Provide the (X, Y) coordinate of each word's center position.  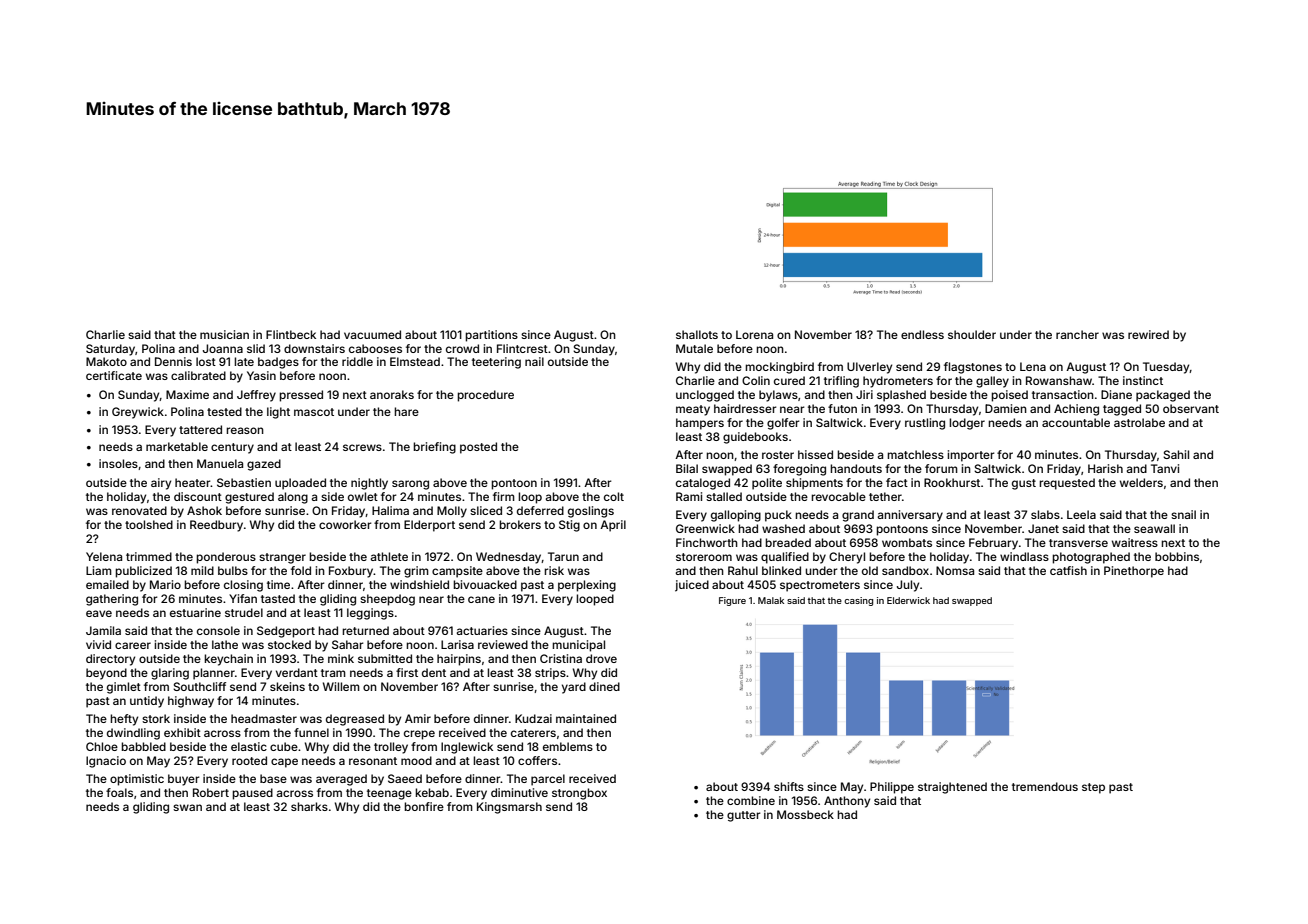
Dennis (173, 361)
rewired (1148, 334)
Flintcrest (522, 348)
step (1093, 788)
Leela (1081, 514)
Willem (341, 686)
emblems (568, 746)
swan (187, 807)
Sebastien (244, 482)
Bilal (687, 468)
